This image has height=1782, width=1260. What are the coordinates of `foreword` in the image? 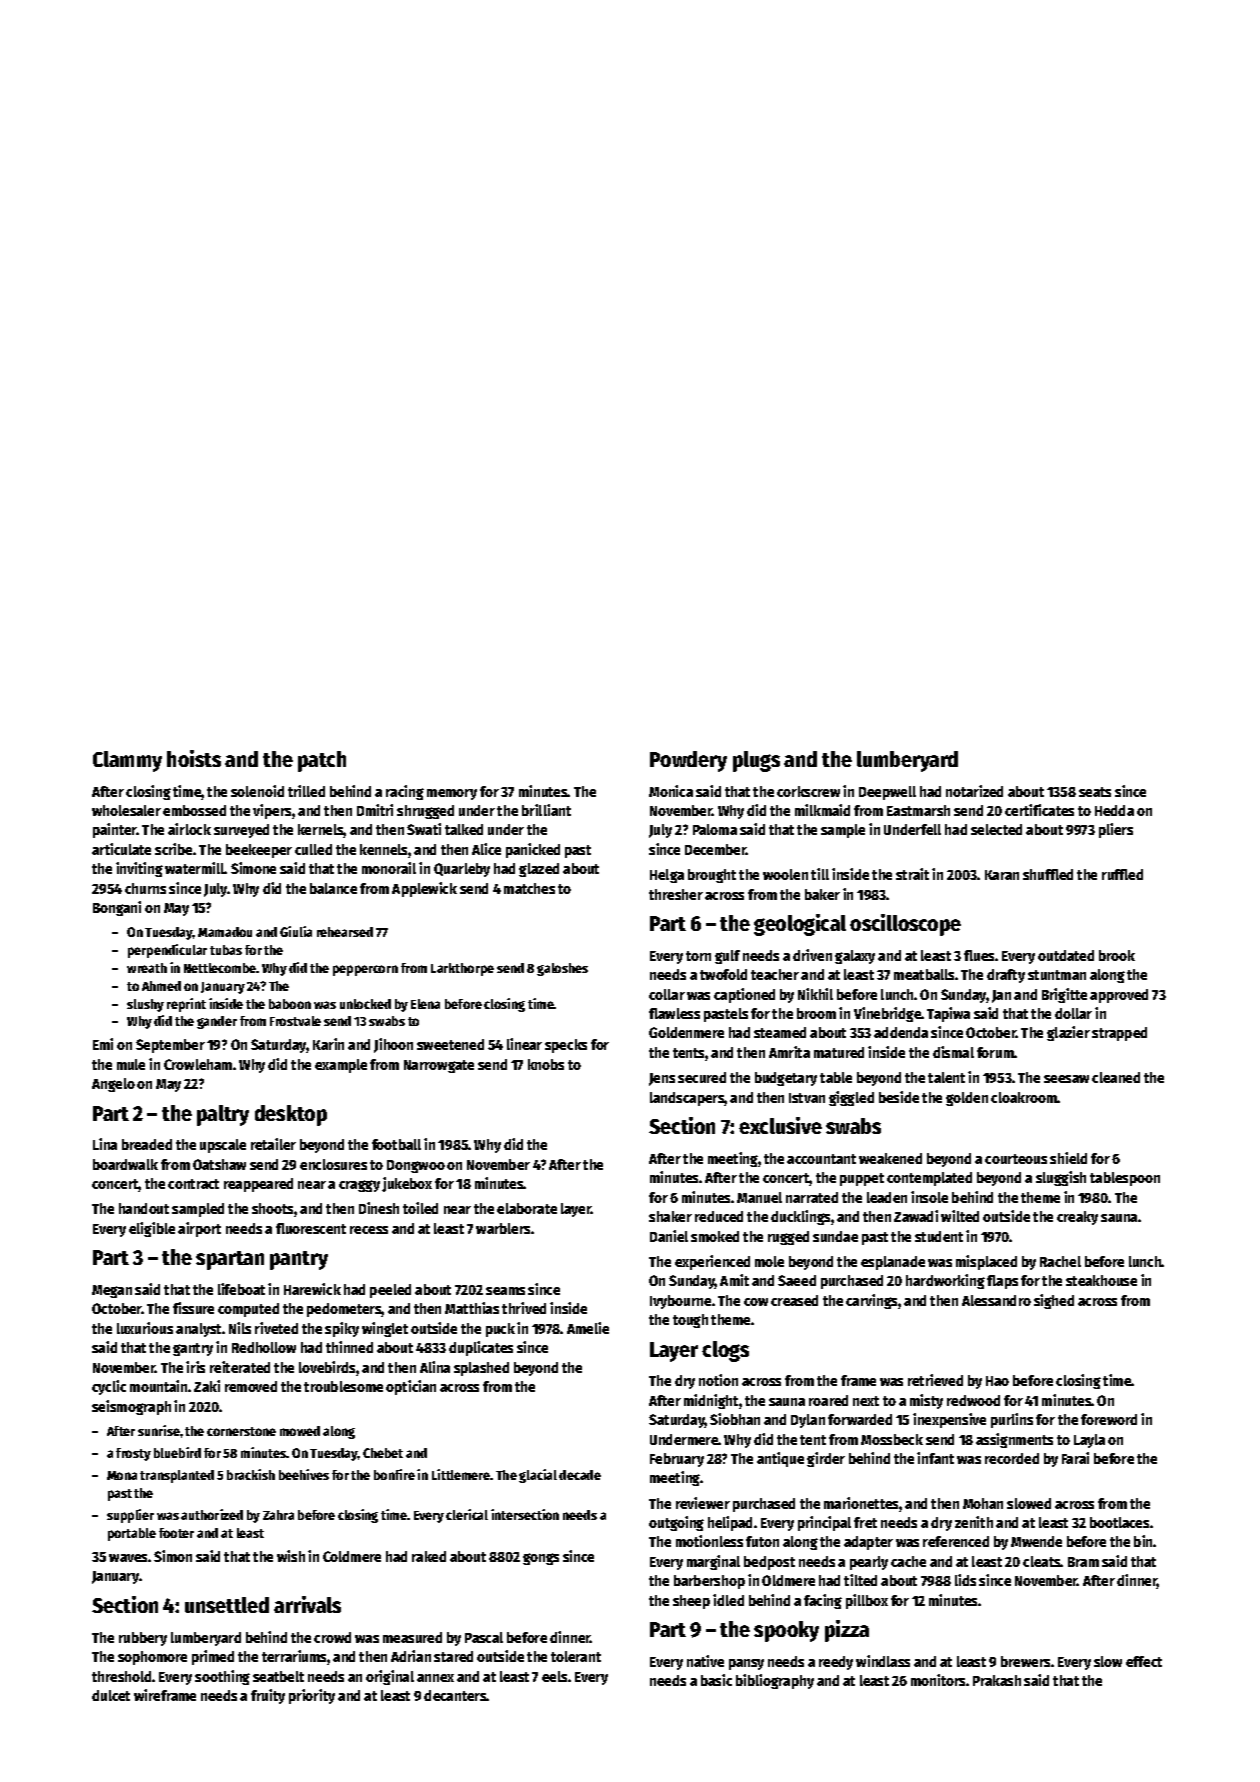 It's located at (1109, 1419).
